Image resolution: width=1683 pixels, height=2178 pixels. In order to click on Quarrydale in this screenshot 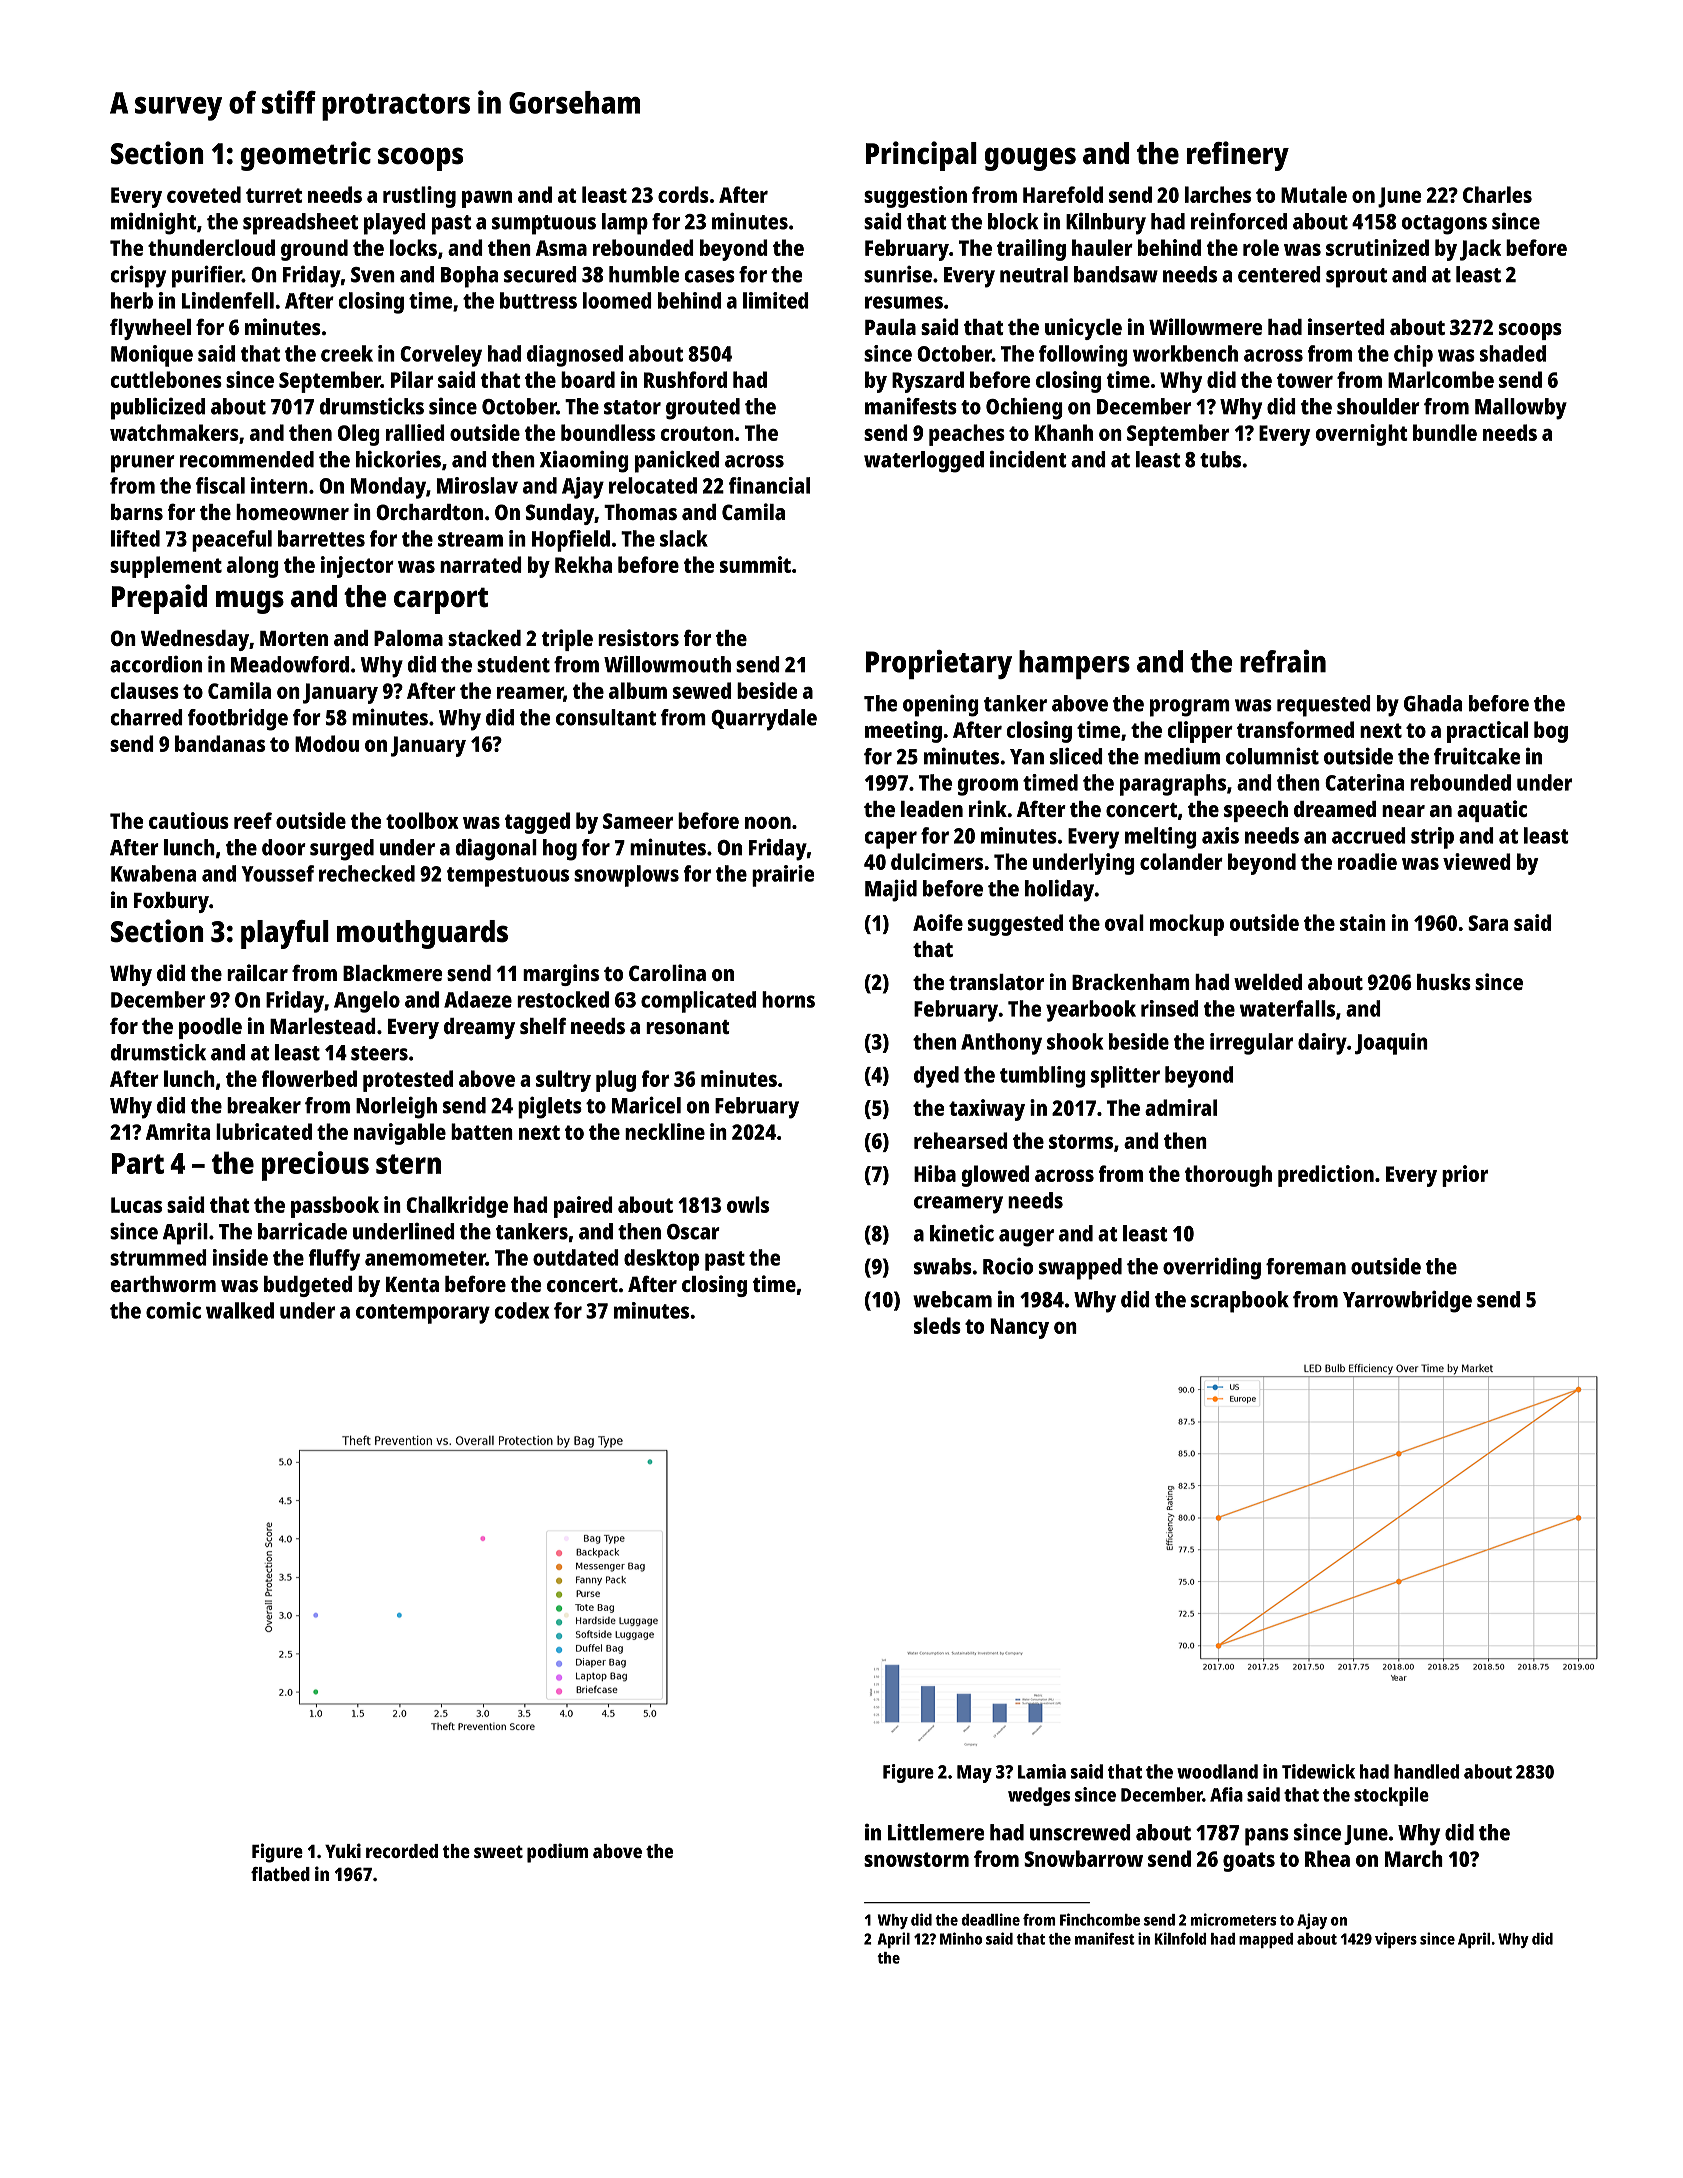, I will do `click(764, 720)`.
